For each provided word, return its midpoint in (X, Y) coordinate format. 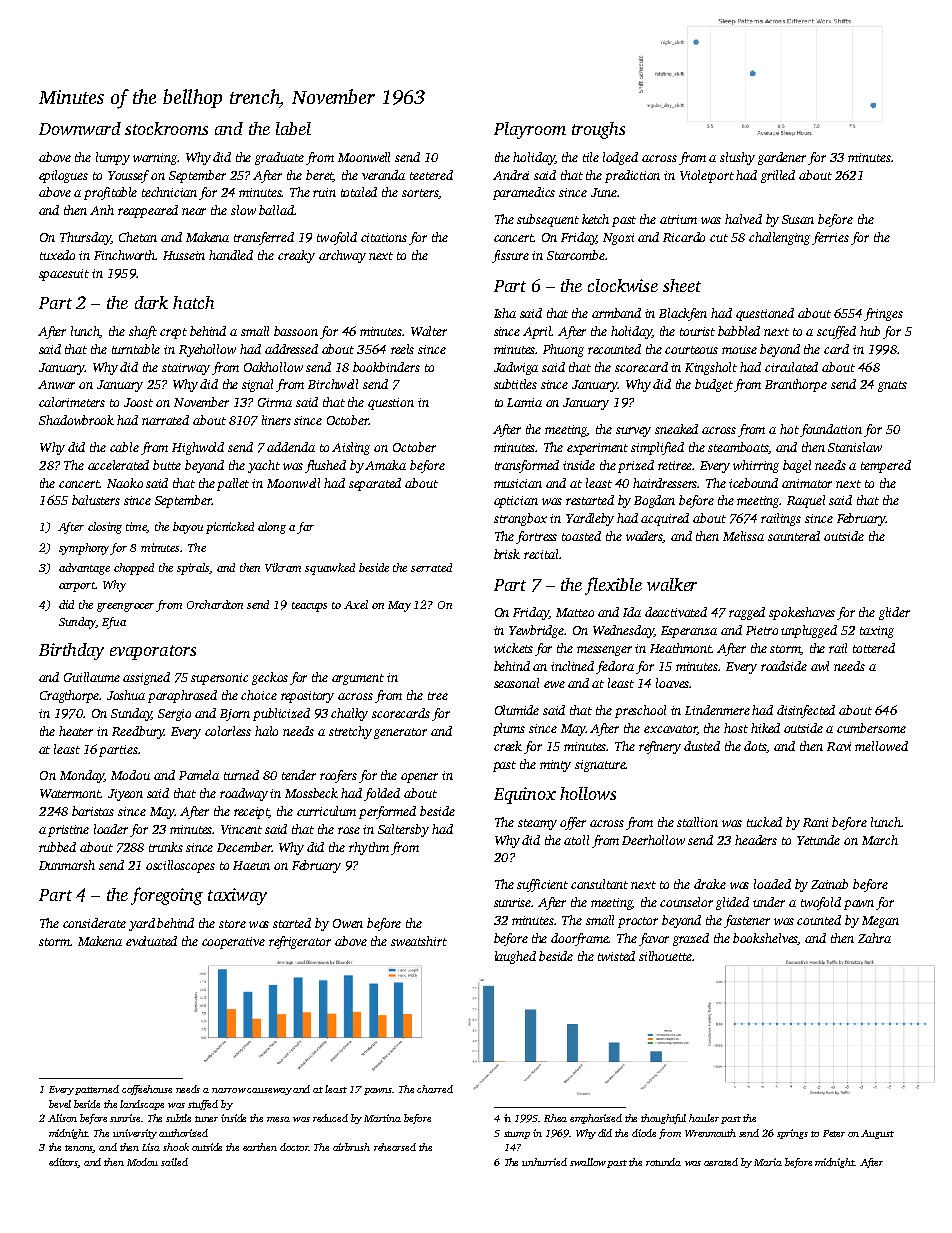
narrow (229, 1090)
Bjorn (235, 715)
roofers (338, 776)
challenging (781, 238)
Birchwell (333, 384)
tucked (764, 822)
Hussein (184, 255)
